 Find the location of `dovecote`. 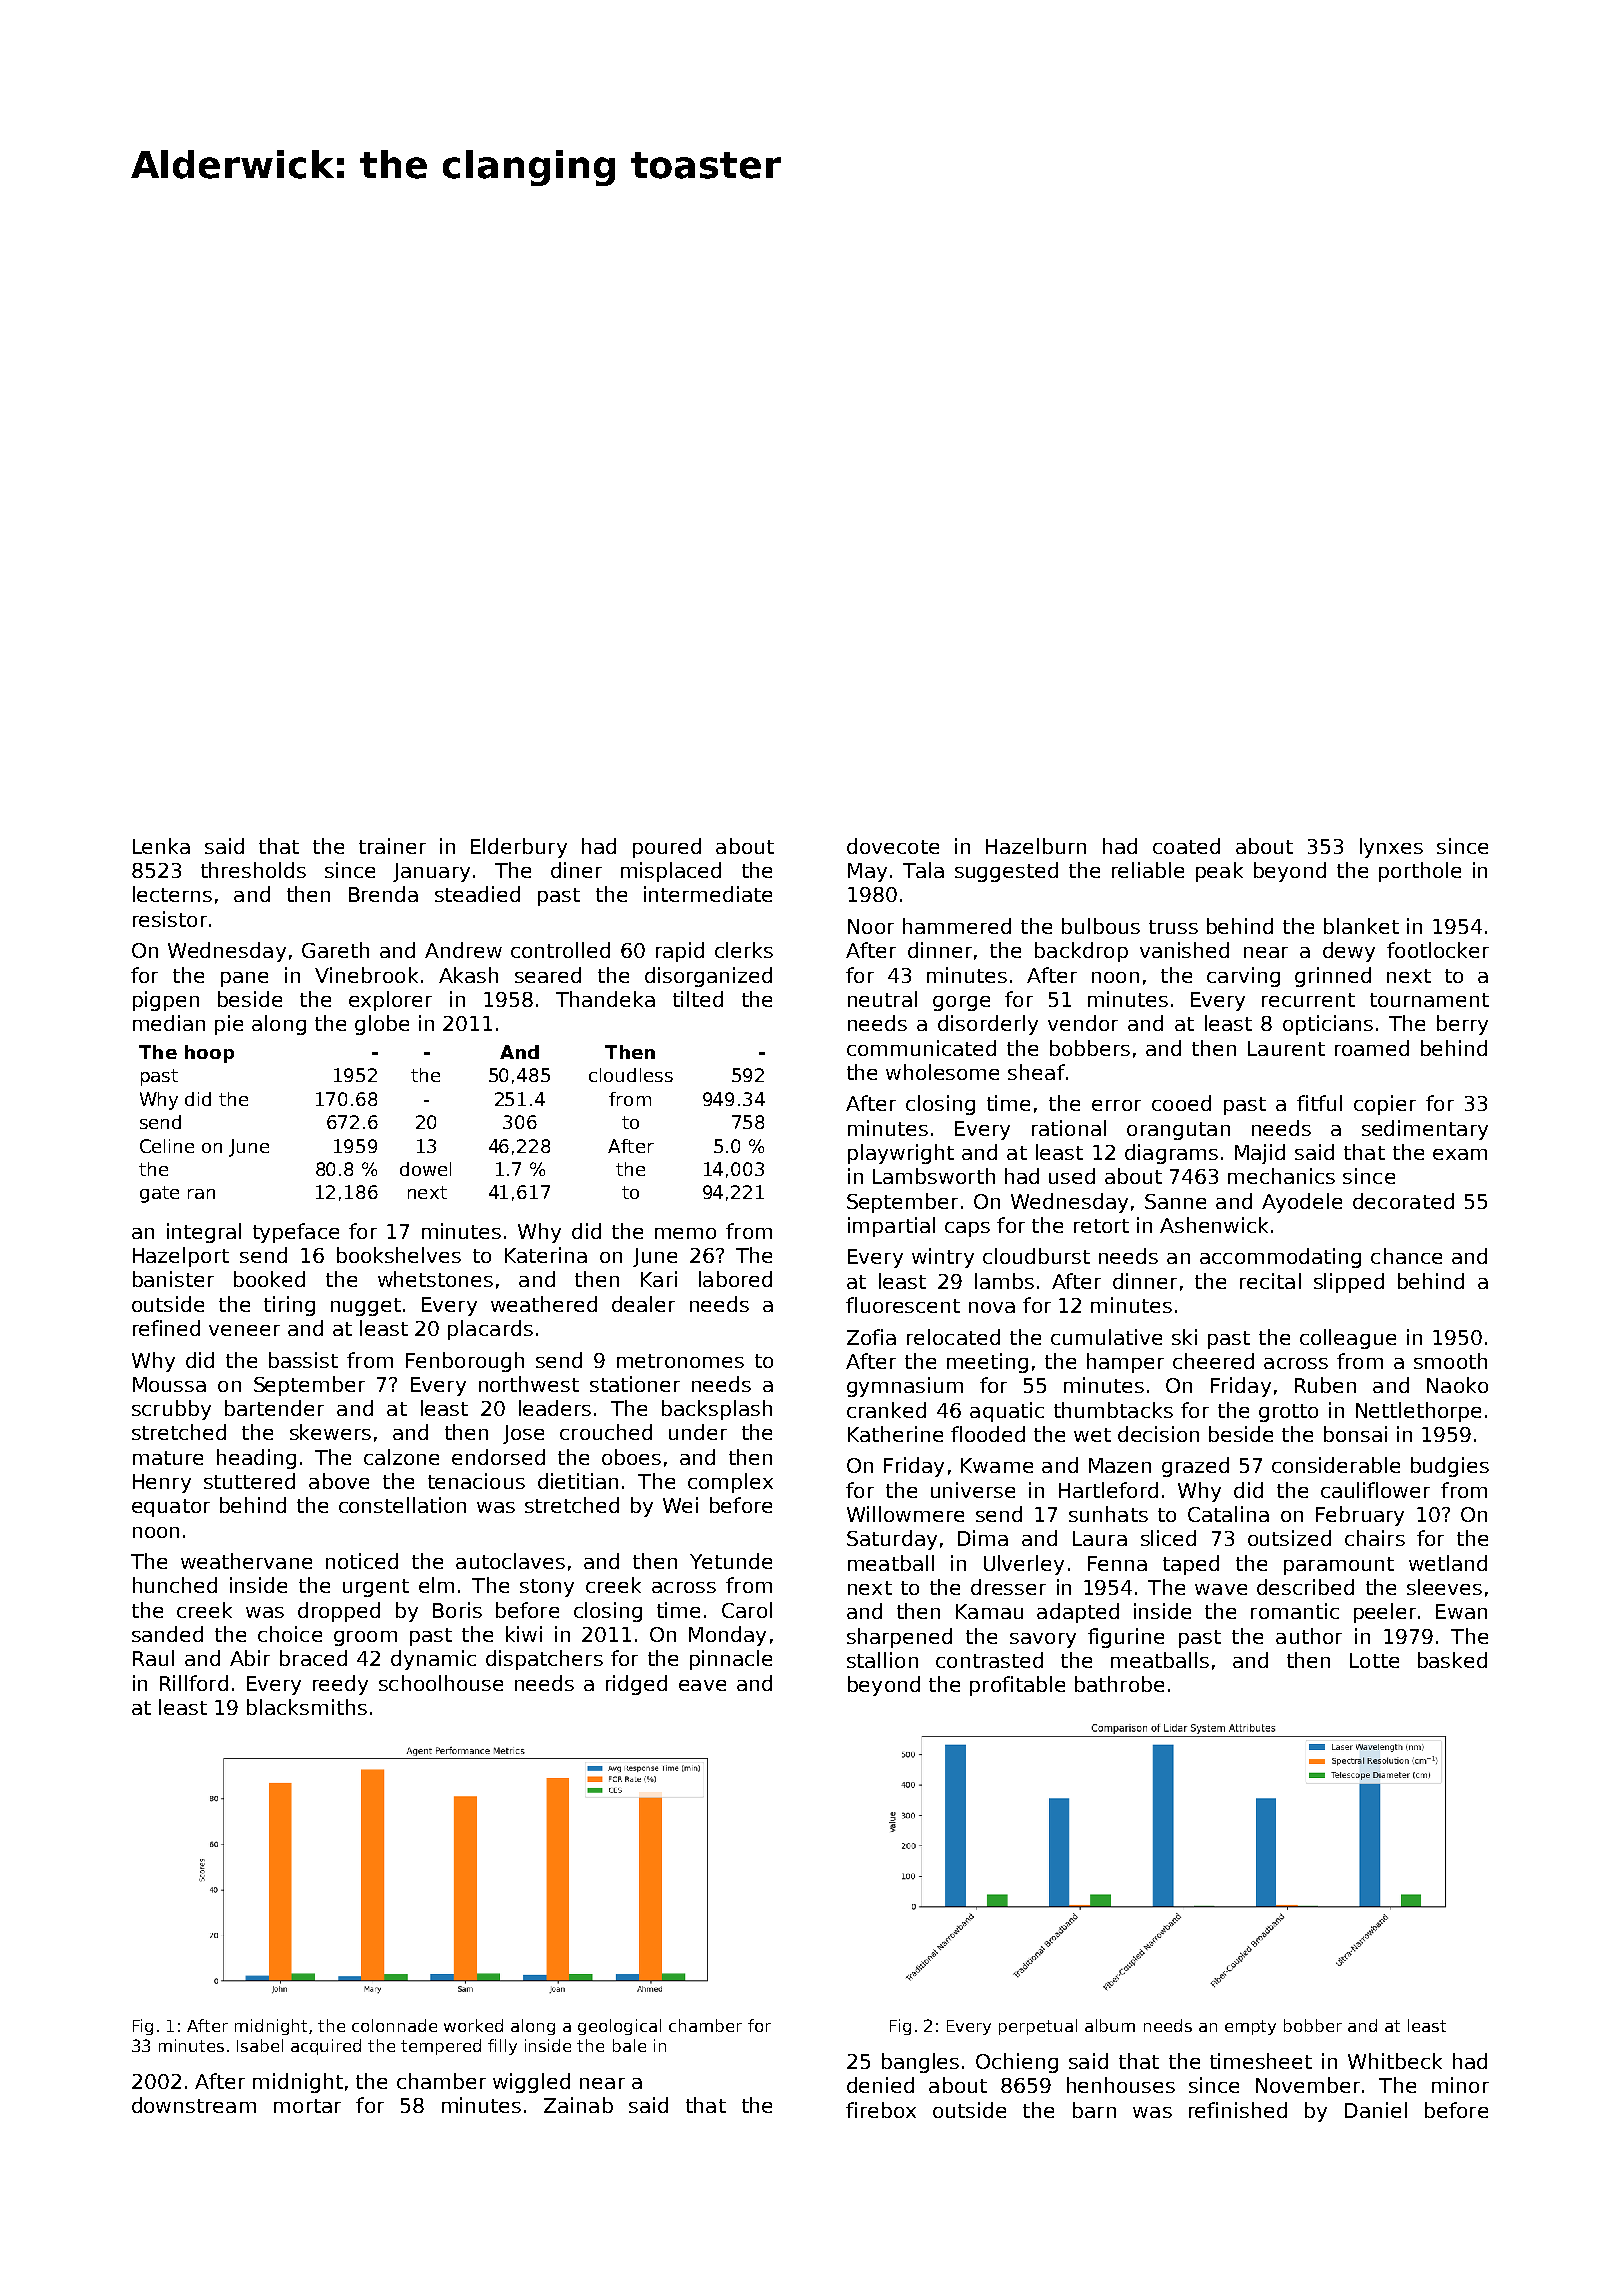

dovecote is located at coordinates (893, 846).
